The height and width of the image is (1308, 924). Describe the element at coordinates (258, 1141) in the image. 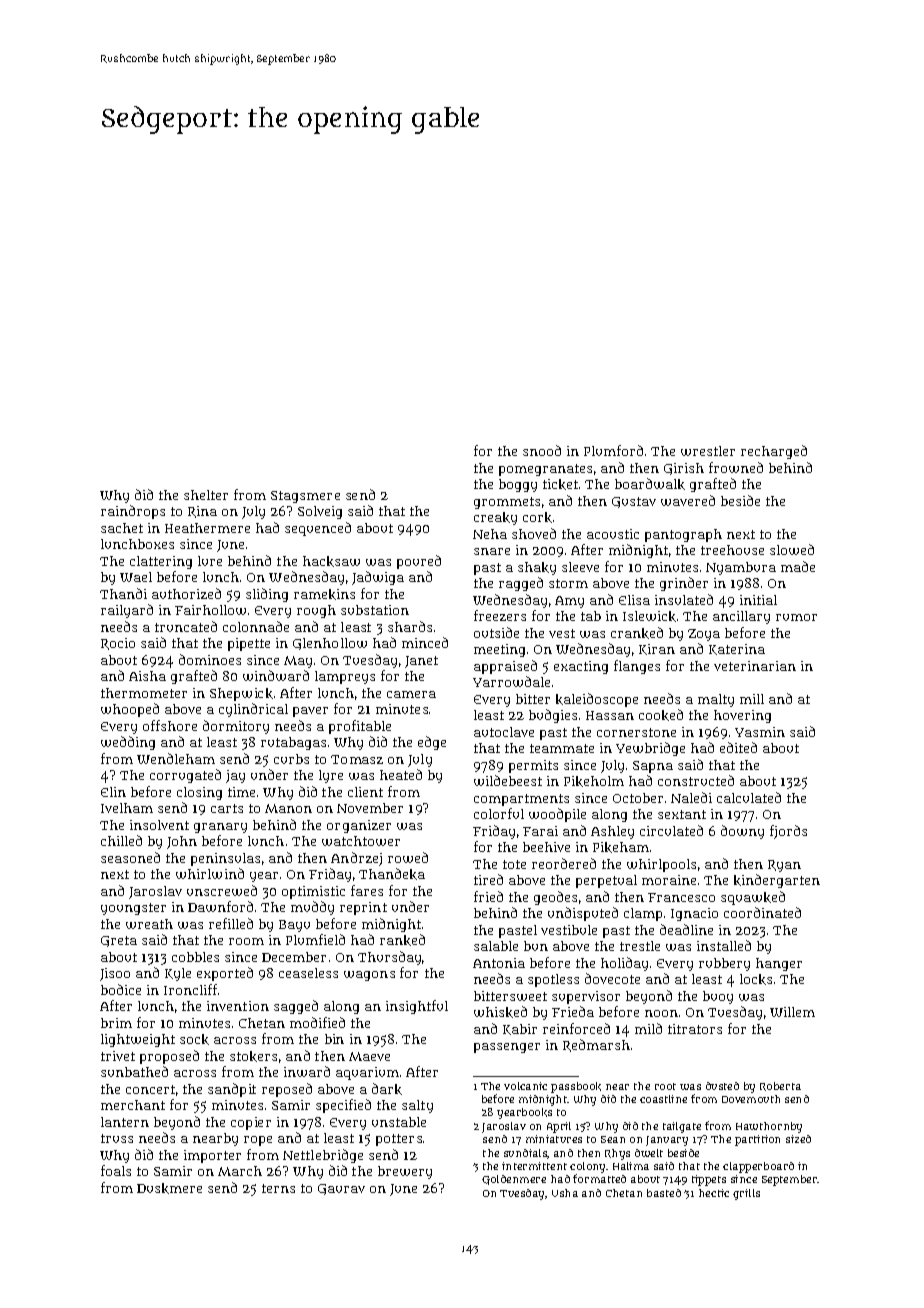

I see `rope` at that location.
